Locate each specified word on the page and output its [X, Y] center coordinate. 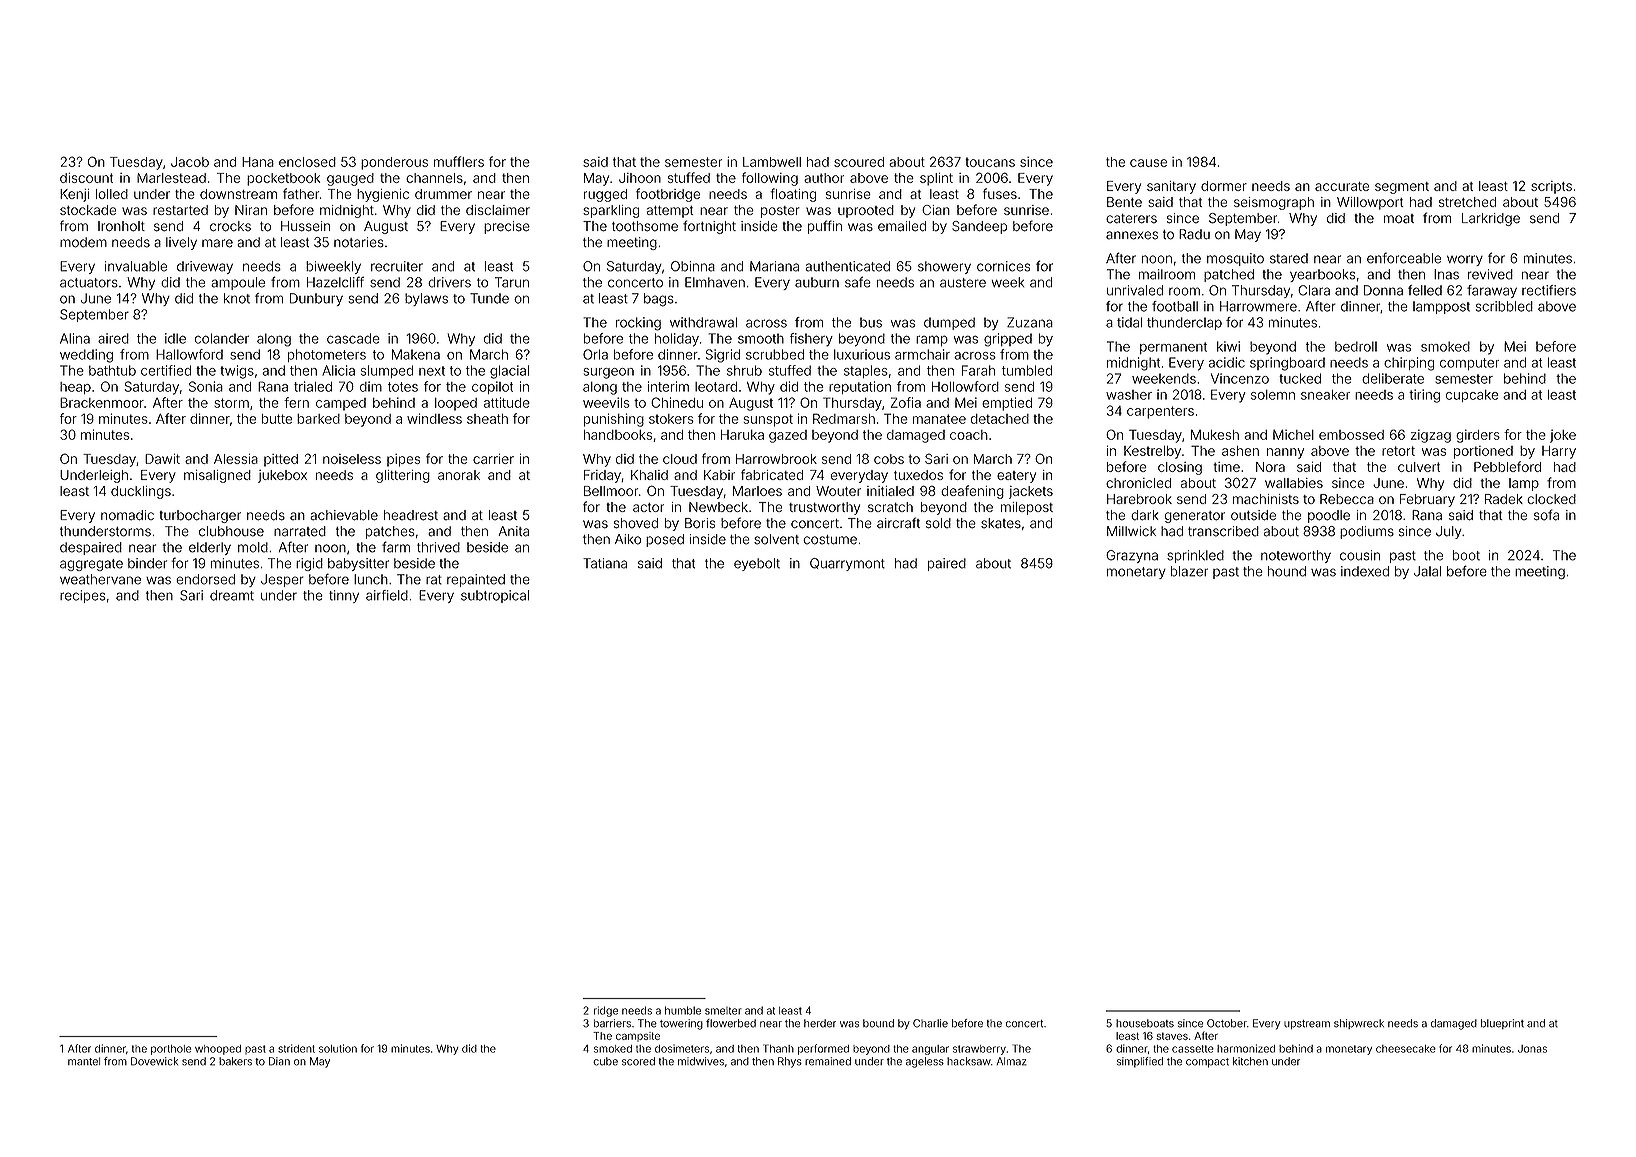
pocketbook [283, 179]
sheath [487, 419]
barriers [612, 1023]
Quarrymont [847, 564]
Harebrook [1139, 499]
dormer [1224, 186]
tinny [344, 596]
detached [1000, 419]
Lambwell [772, 162]
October [1227, 1023]
